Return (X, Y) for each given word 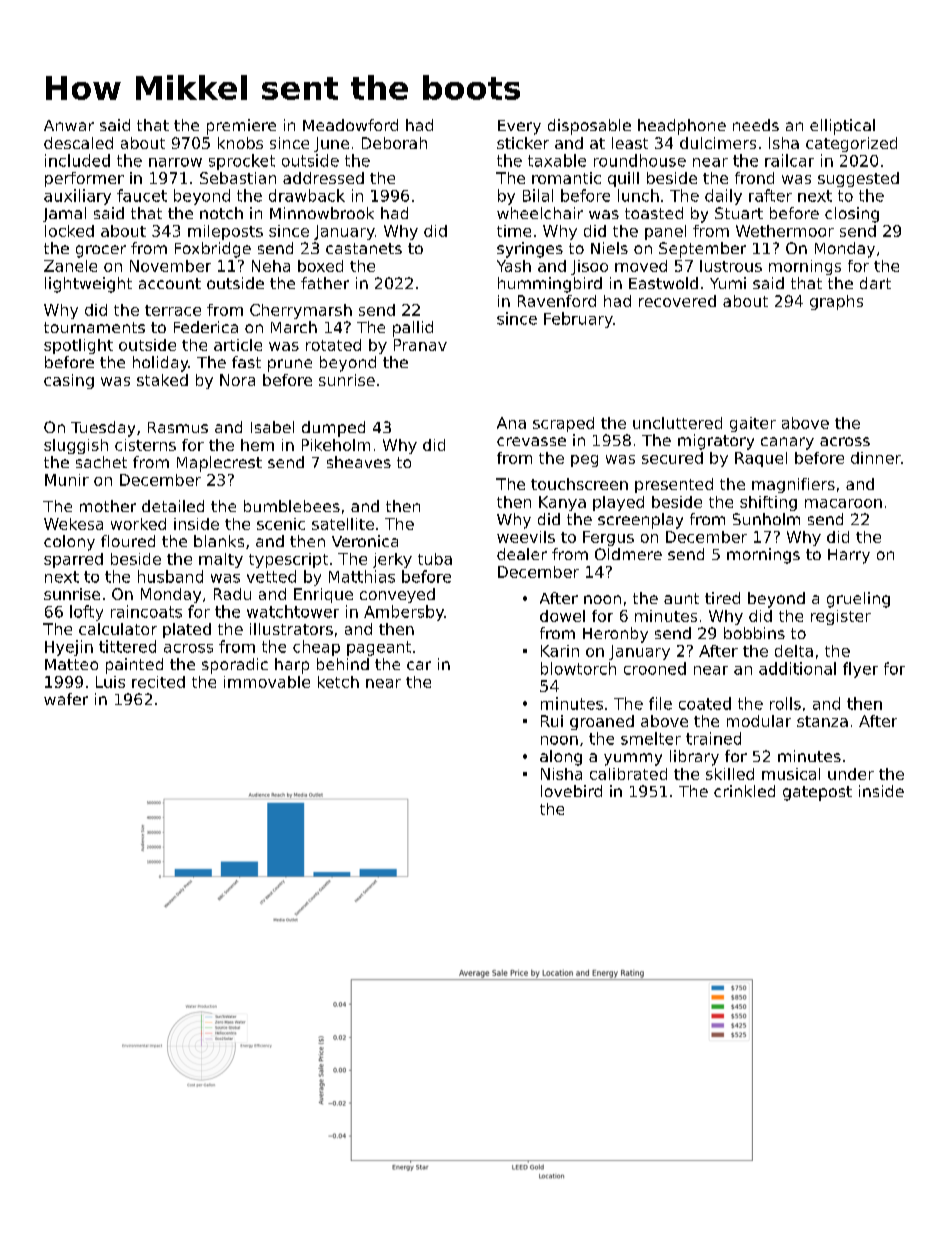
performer (84, 179)
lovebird (571, 791)
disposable (589, 127)
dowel (562, 616)
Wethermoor (785, 231)
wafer (66, 699)
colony (69, 543)
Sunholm (766, 519)
